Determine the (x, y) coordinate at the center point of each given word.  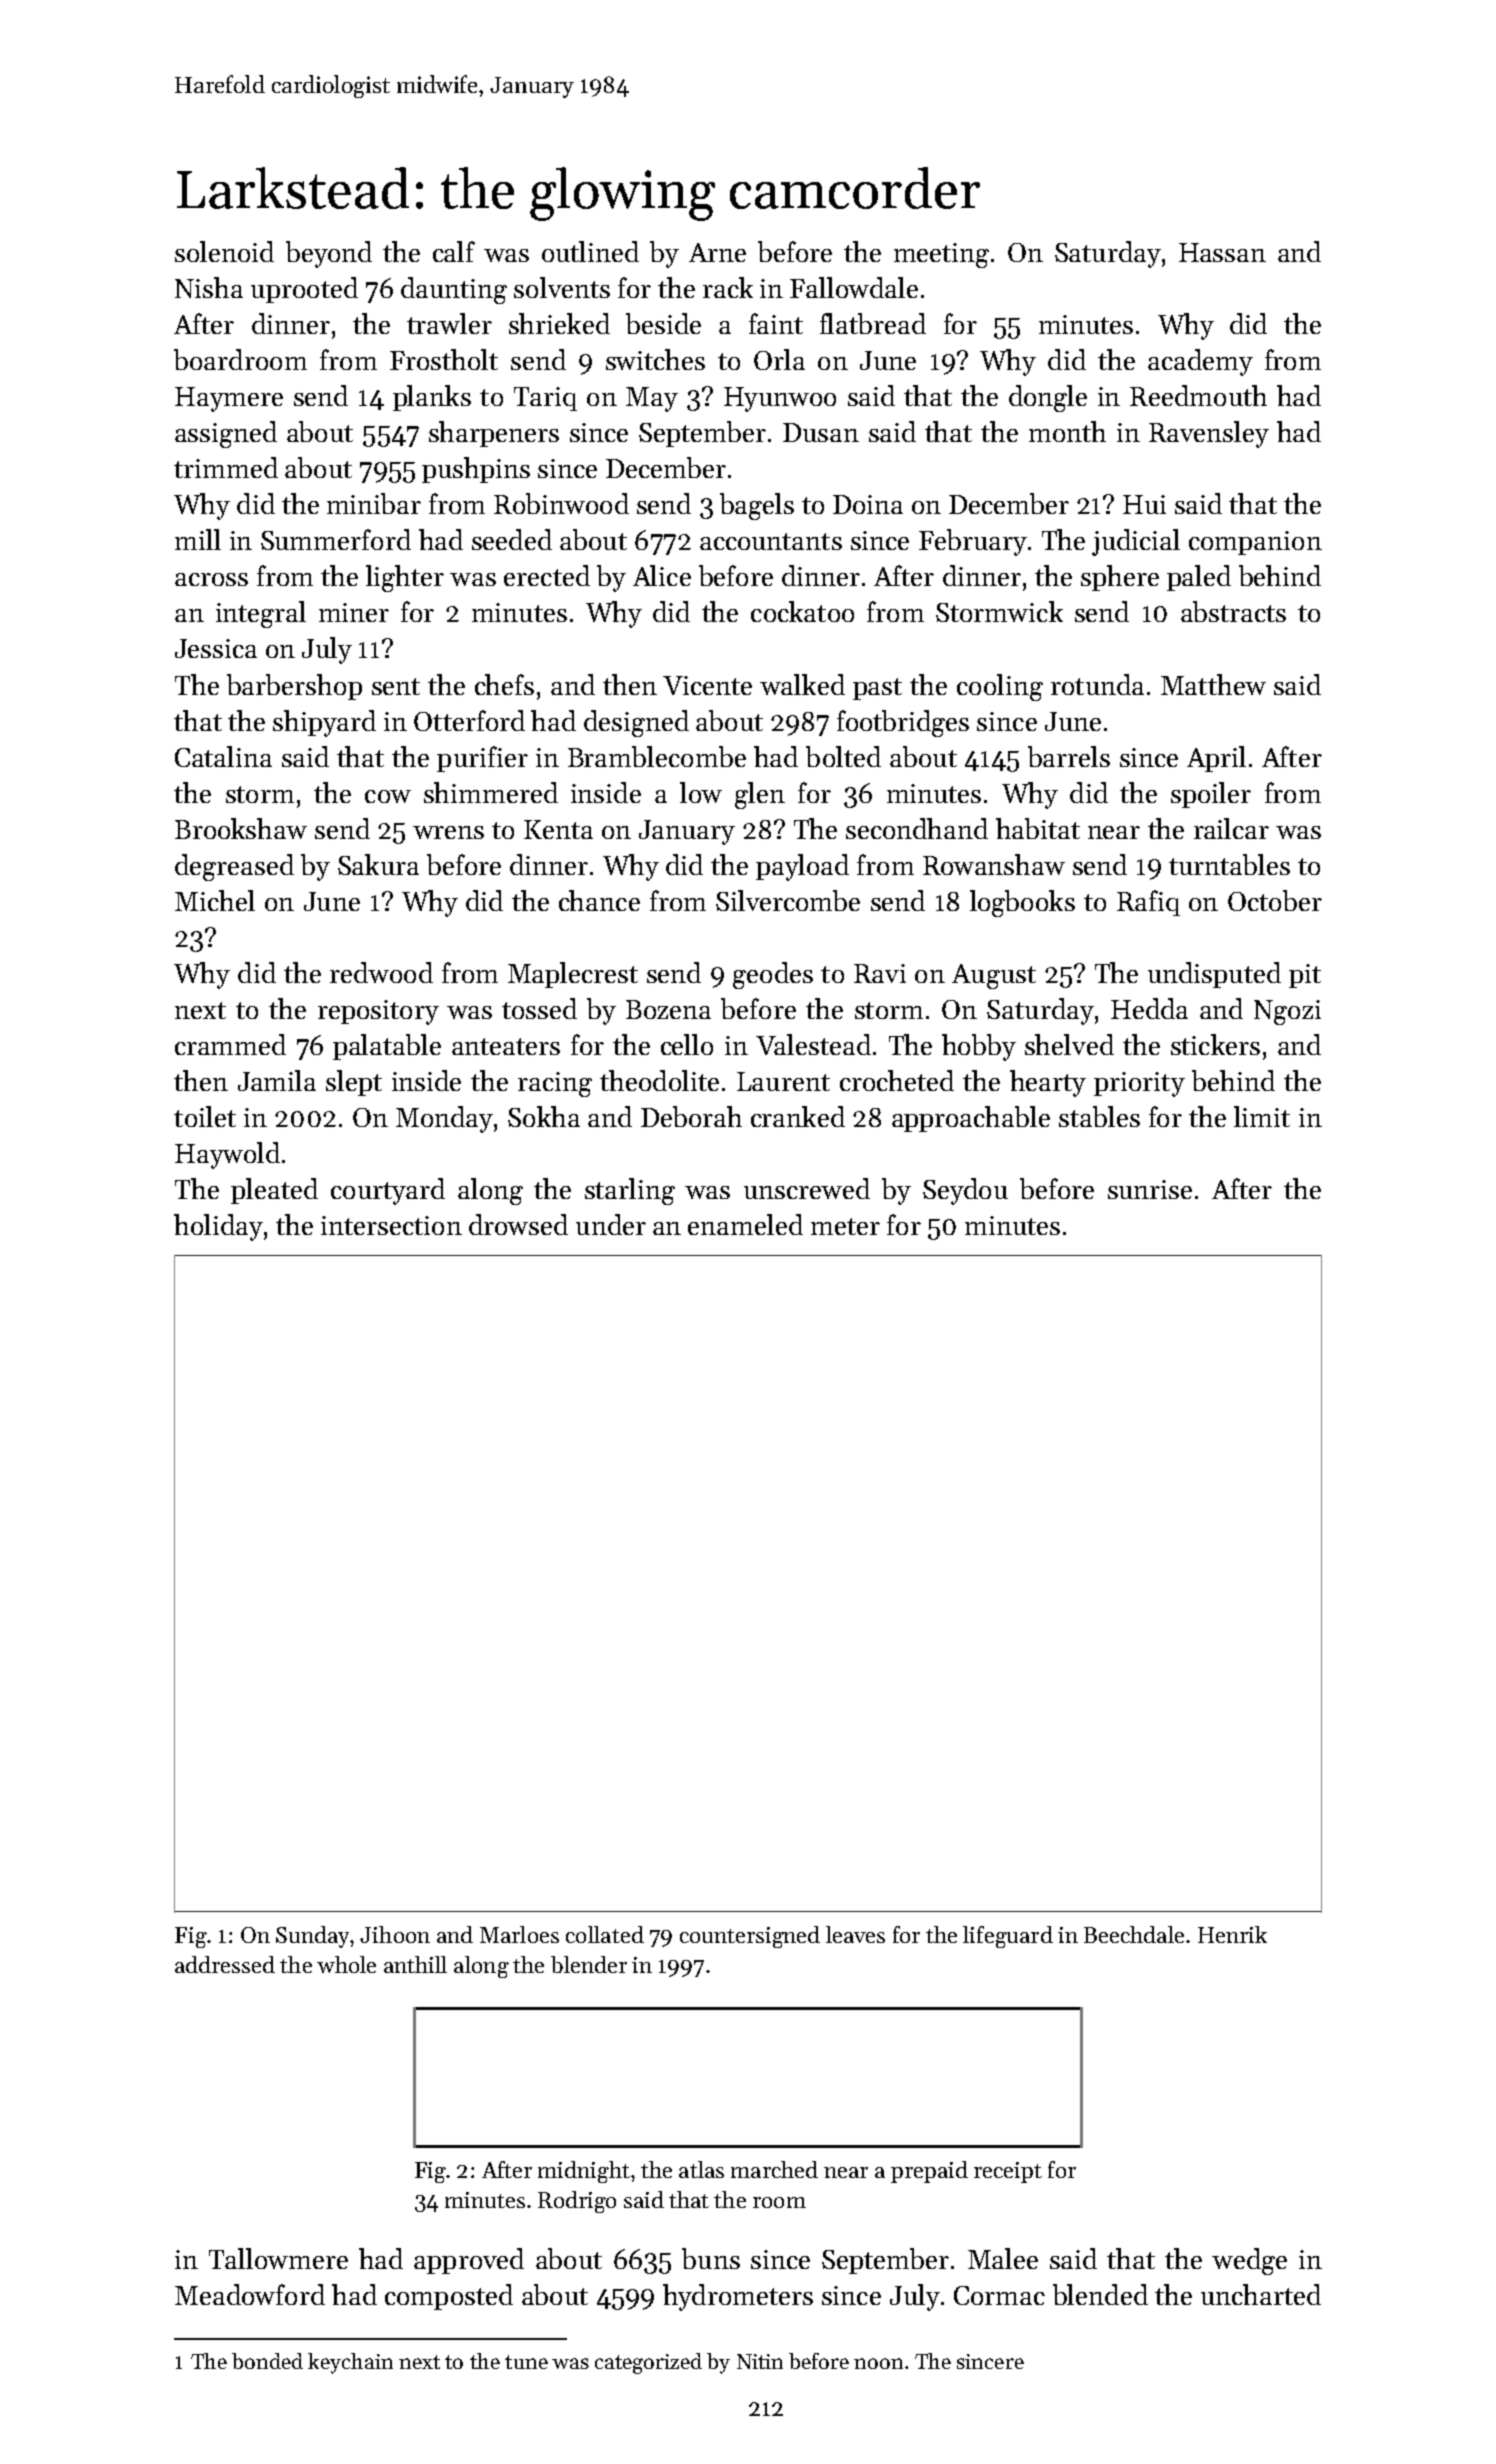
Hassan (1222, 252)
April (1216, 759)
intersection (391, 1225)
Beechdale (1134, 1934)
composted (449, 2297)
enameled (745, 1224)
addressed (225, 1964)
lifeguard (1008, 1937)
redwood (381, 972)
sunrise (1150, 1189)
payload (802, 867)
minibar (374, 503)
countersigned (750, 1937)
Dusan (821, 432)
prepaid (929, 2172)
